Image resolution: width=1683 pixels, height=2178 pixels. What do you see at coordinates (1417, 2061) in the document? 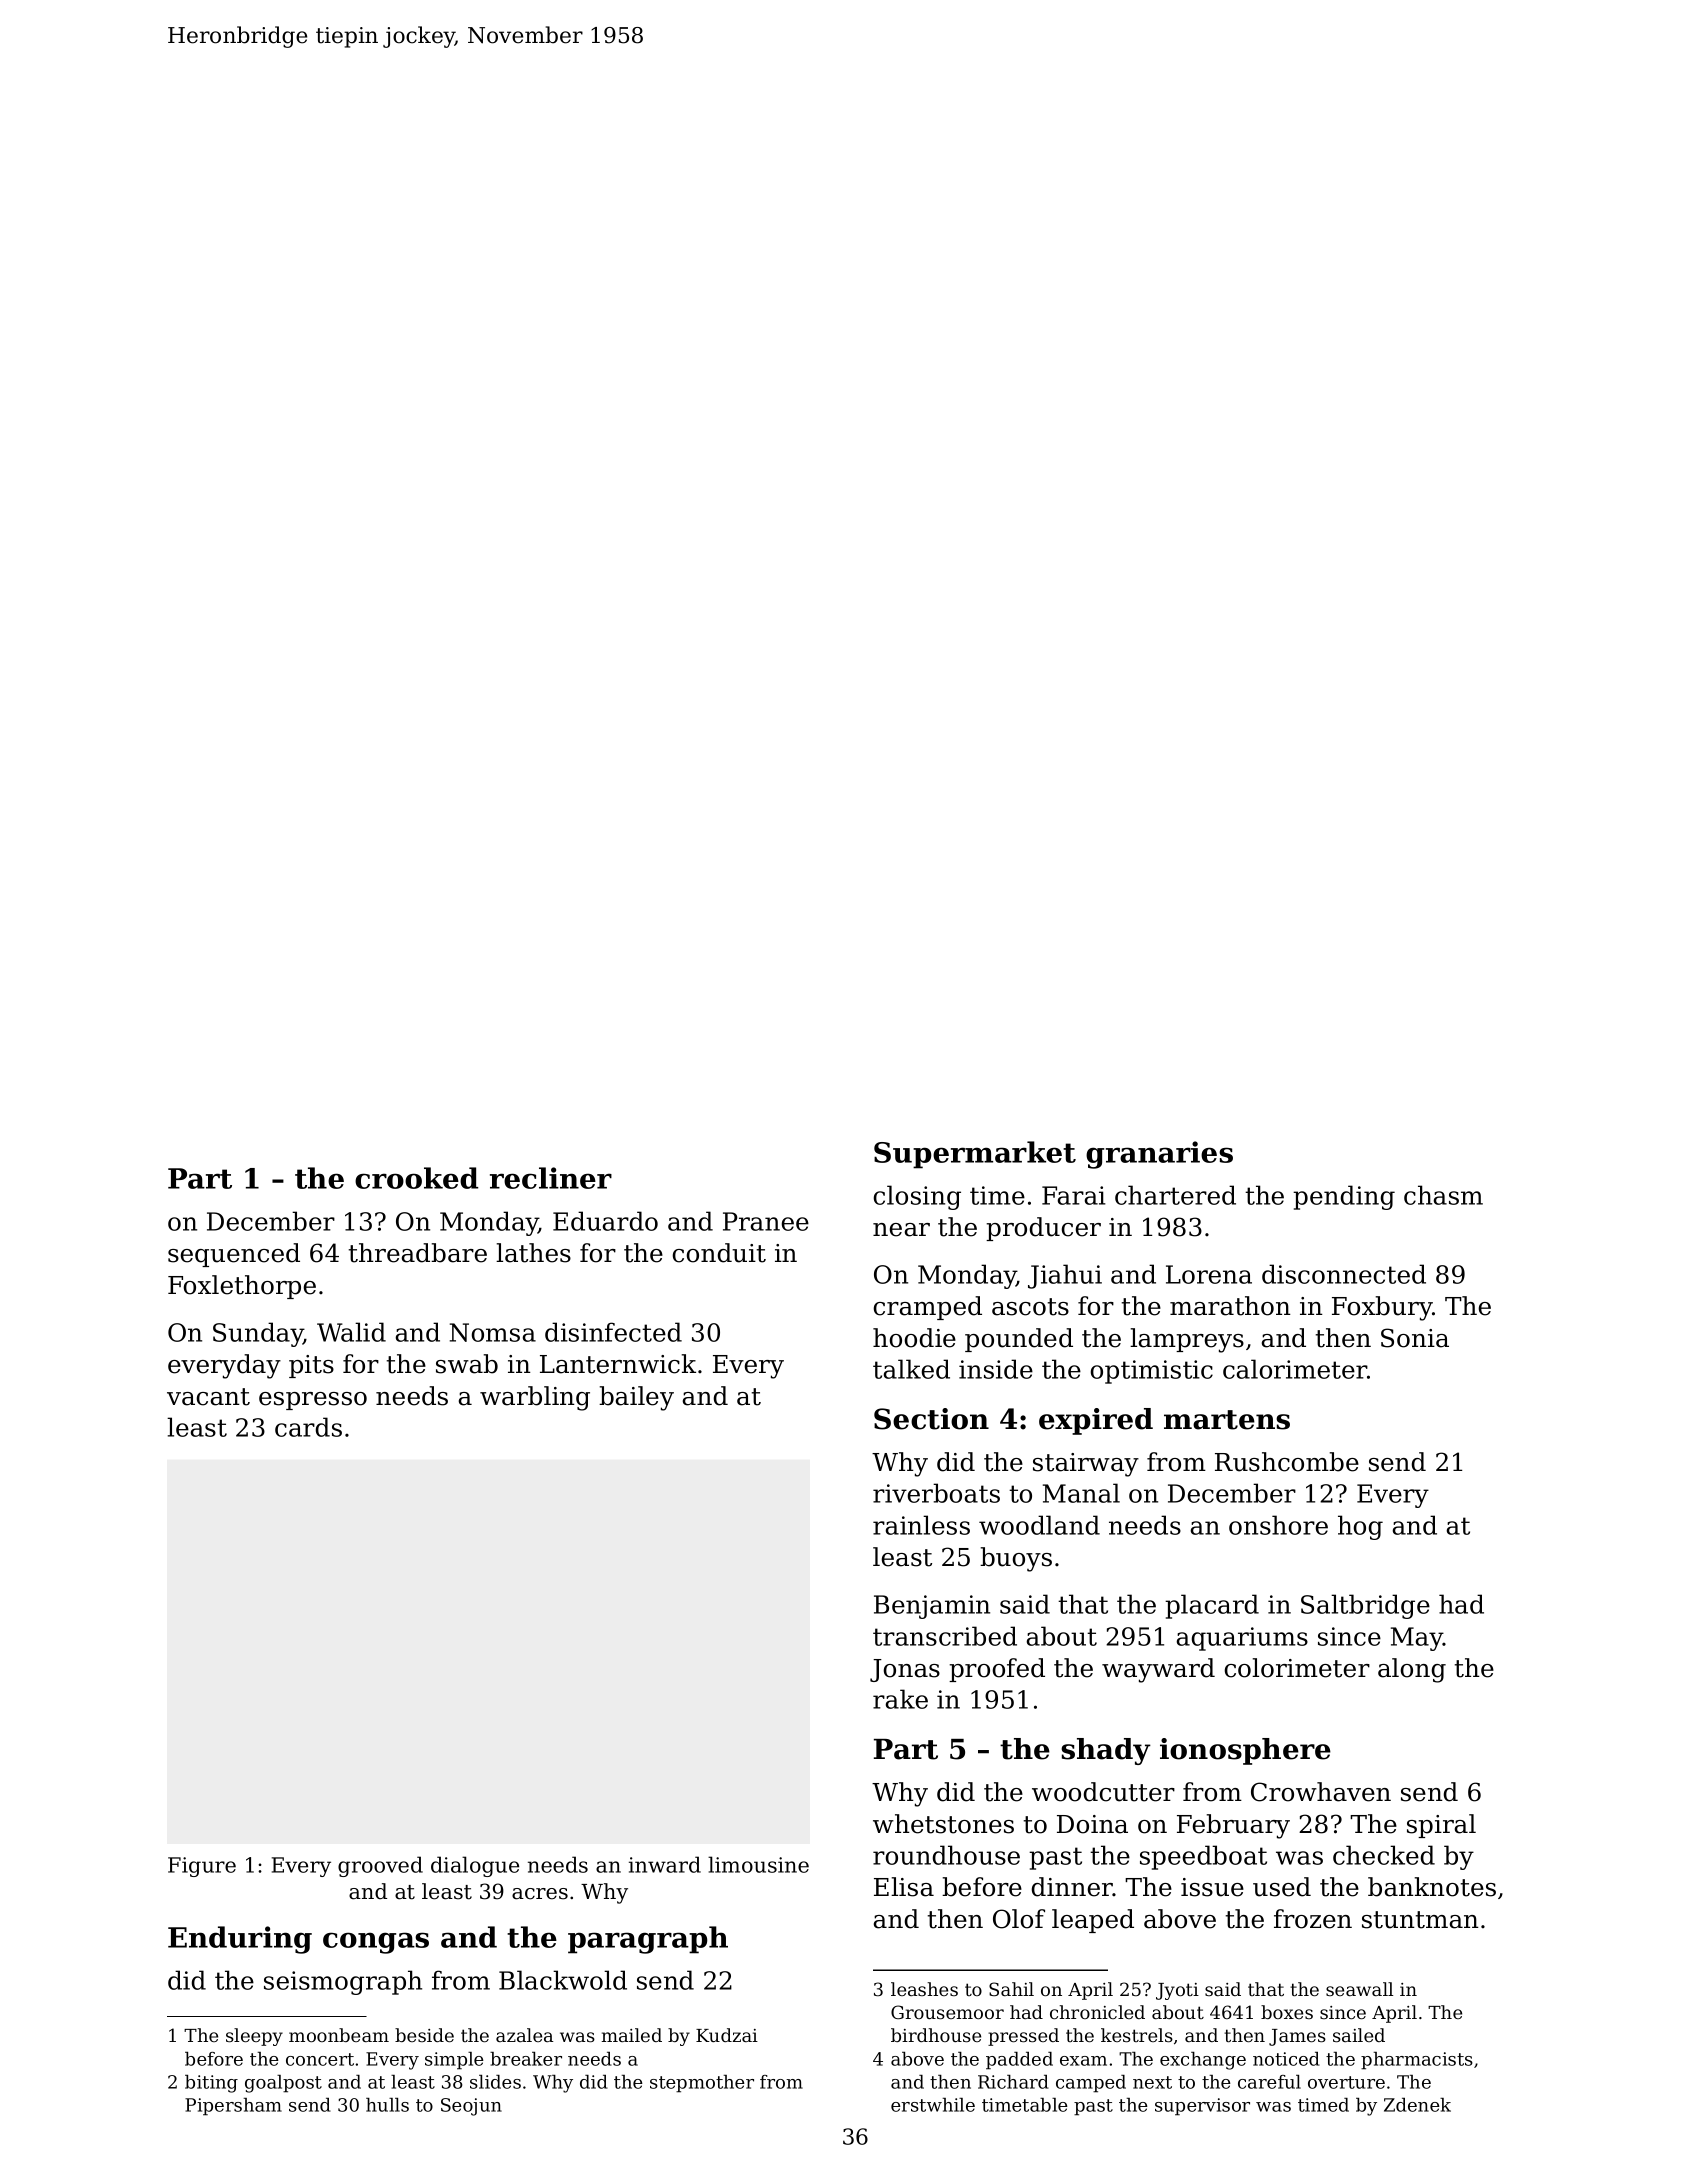
I see `pharmacists` at bounding box center [1417, 2061].
